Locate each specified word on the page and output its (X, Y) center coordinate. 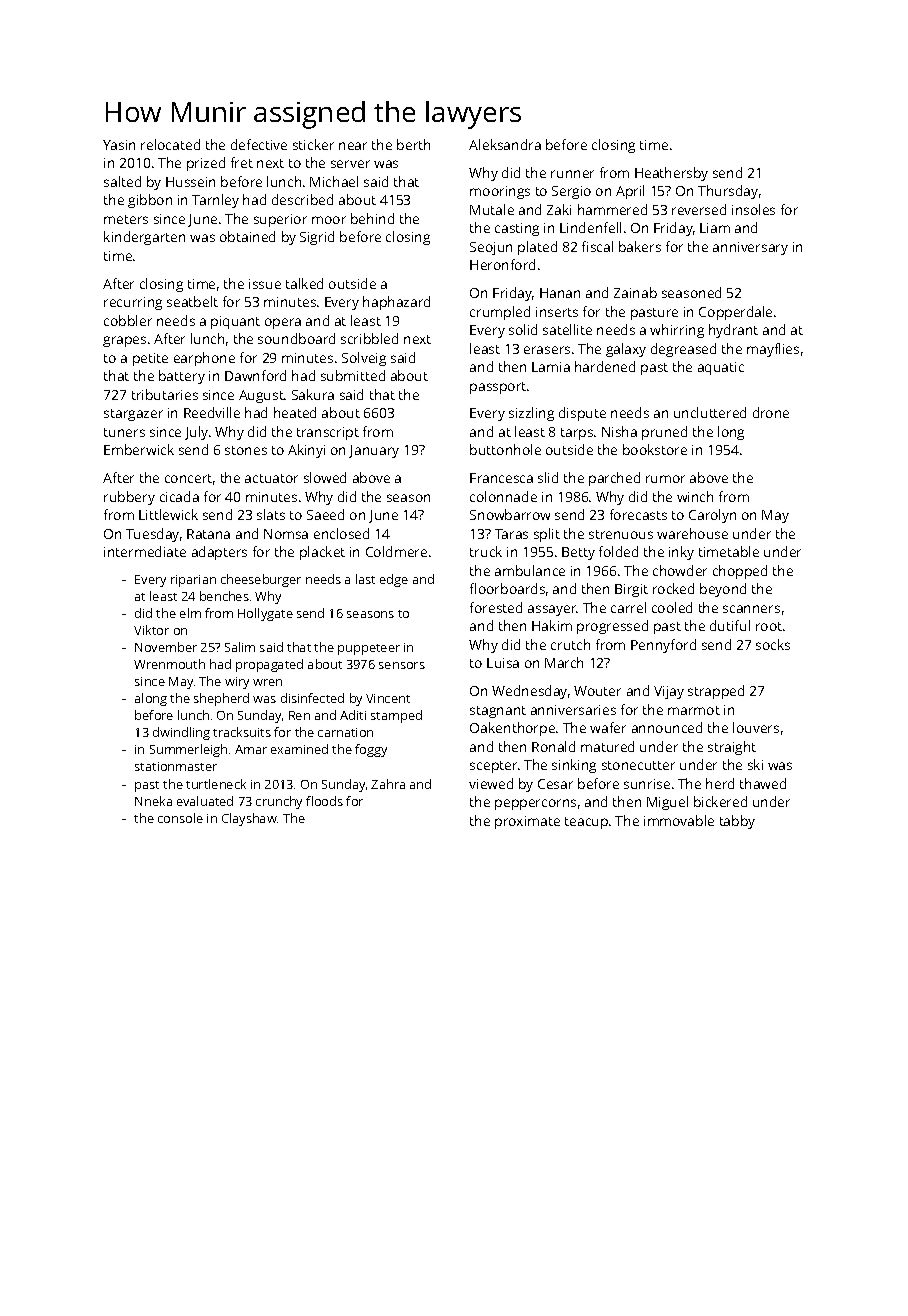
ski (755, 764)
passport (498, 388)
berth (413, 144)
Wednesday (529, 692)
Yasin (119, 145)
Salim (240, 647)
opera (283, 323)
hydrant (733, 331)
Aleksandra (505, 144)
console (180, 818)
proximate (527, 822)
